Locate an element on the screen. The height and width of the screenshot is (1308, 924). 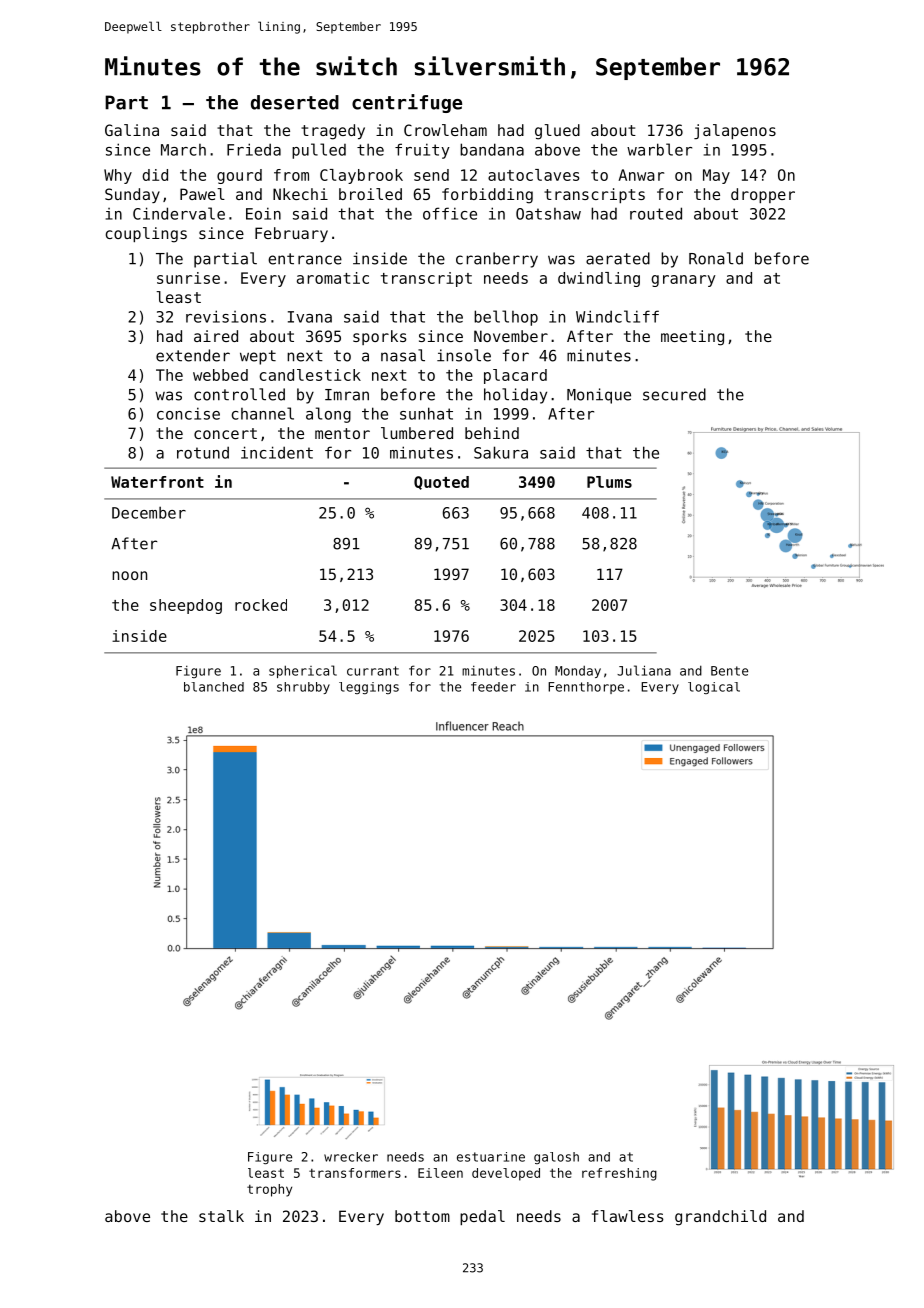
trophy is located at coordinates (269, 1190).
